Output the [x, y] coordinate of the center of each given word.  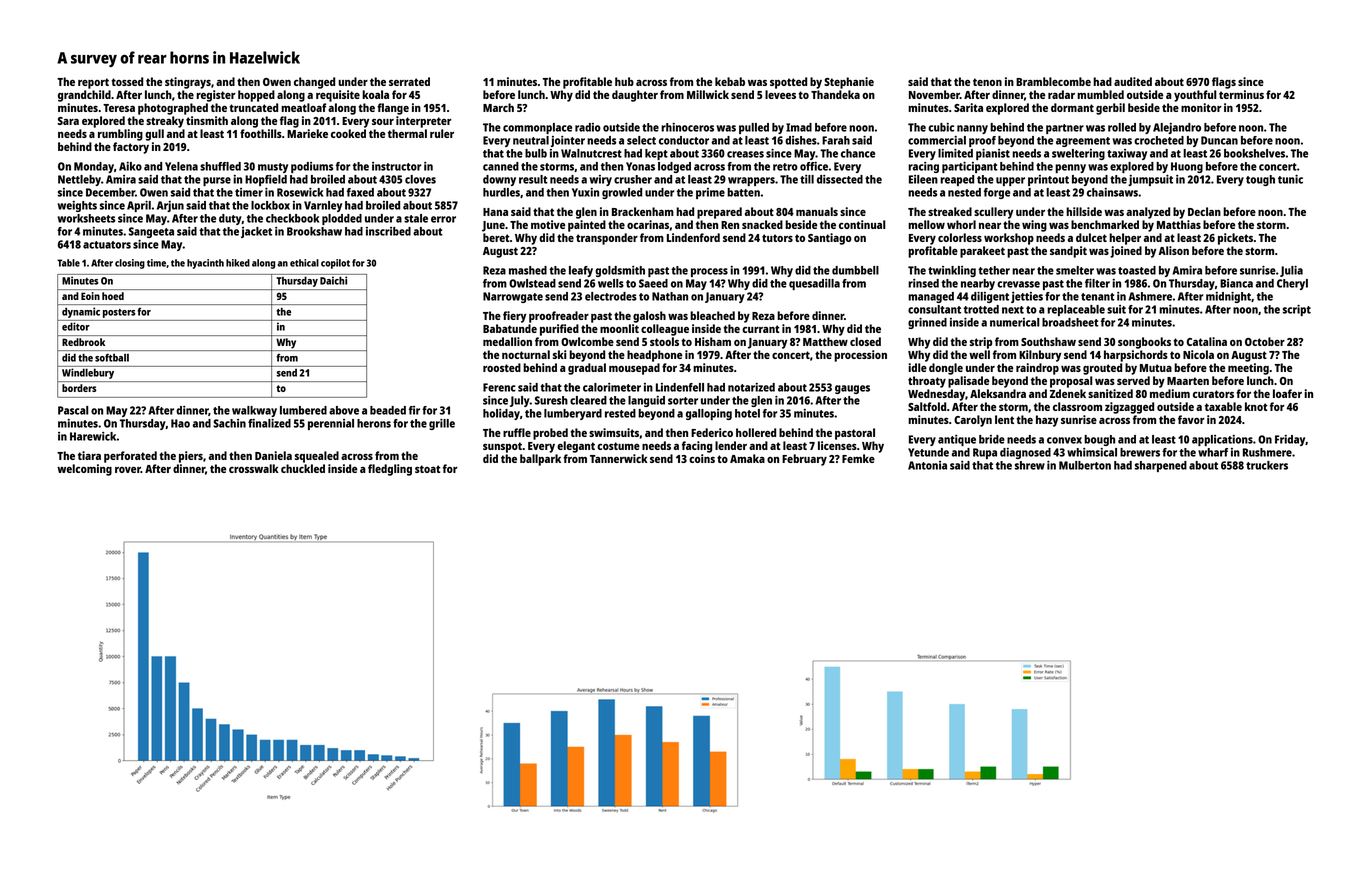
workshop [1009, 239]
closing [130, 264]
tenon [987, 82]
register [216, 96]
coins [702, 458]
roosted [502, 367]
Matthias [1179, 224]
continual [862, 224]
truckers [1267, 465]
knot [1256, 406]
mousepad [634, 369]
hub [624, 81]
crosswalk [254, 468]
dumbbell [855, 270]
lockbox [270, 205]
